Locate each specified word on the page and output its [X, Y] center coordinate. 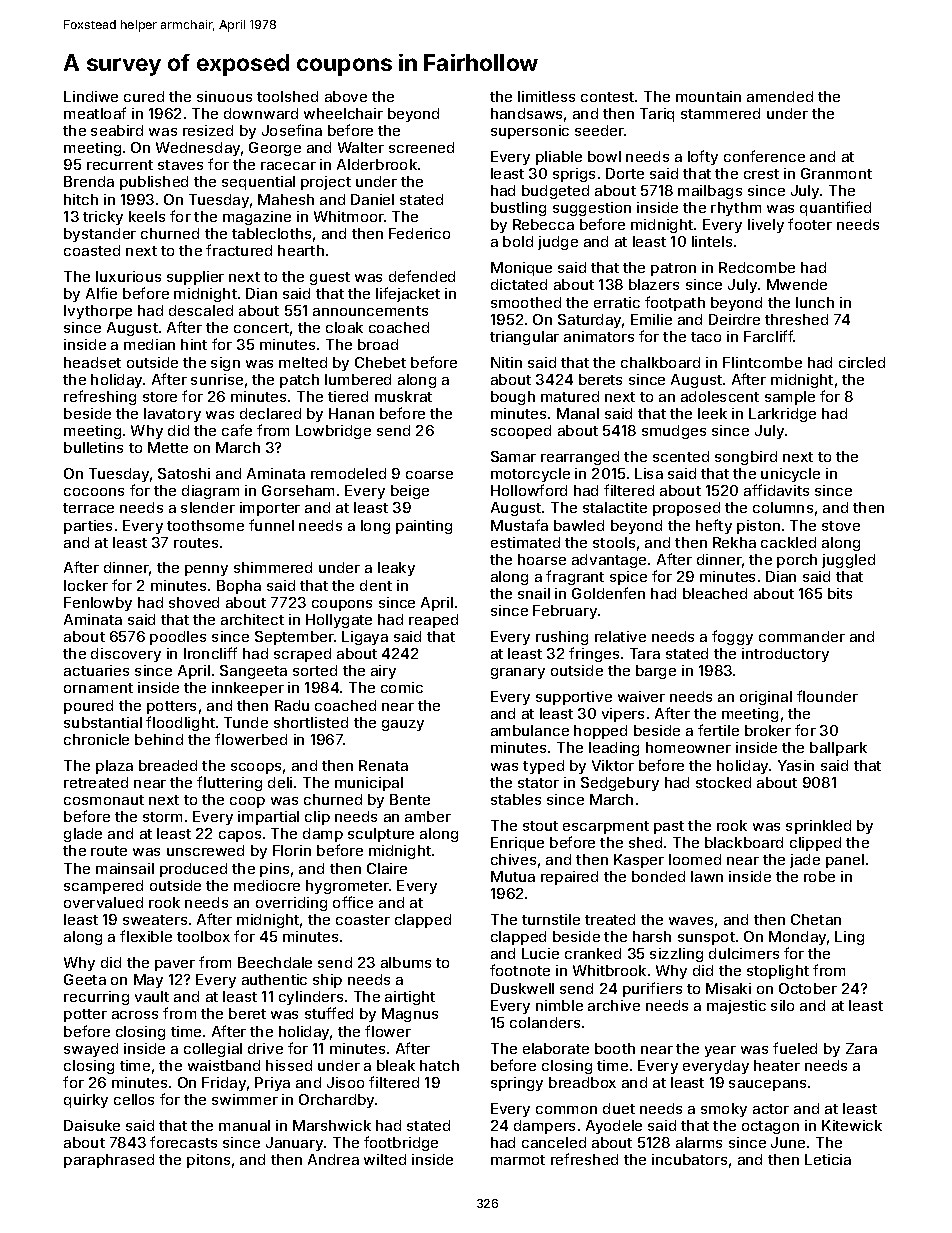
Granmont [836, 173]
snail [534, 593]
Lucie [540, 953]
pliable [559, 158]
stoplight [778, 972]
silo [782, 1005]
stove [841, 526]
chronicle [96, 739]
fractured [239, 250]
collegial [213, 1050]
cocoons [94, 492]
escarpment [606, 827]
